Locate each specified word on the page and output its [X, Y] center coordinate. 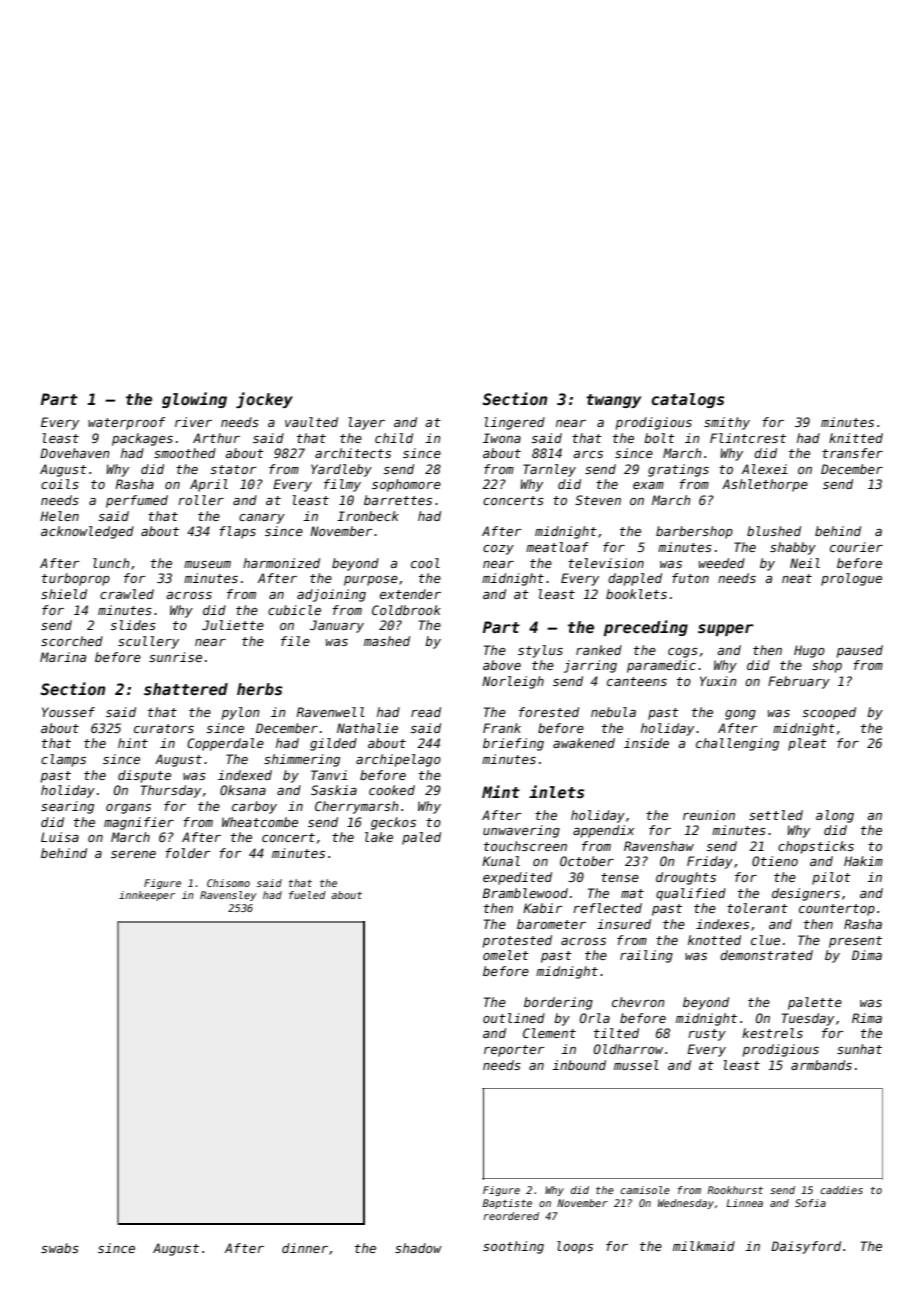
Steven [598, 500]
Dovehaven [75, 453]
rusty [707, 1035]
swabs [60, 1248]
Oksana [243, 790]
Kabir [543, 908]
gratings [678, 470]
